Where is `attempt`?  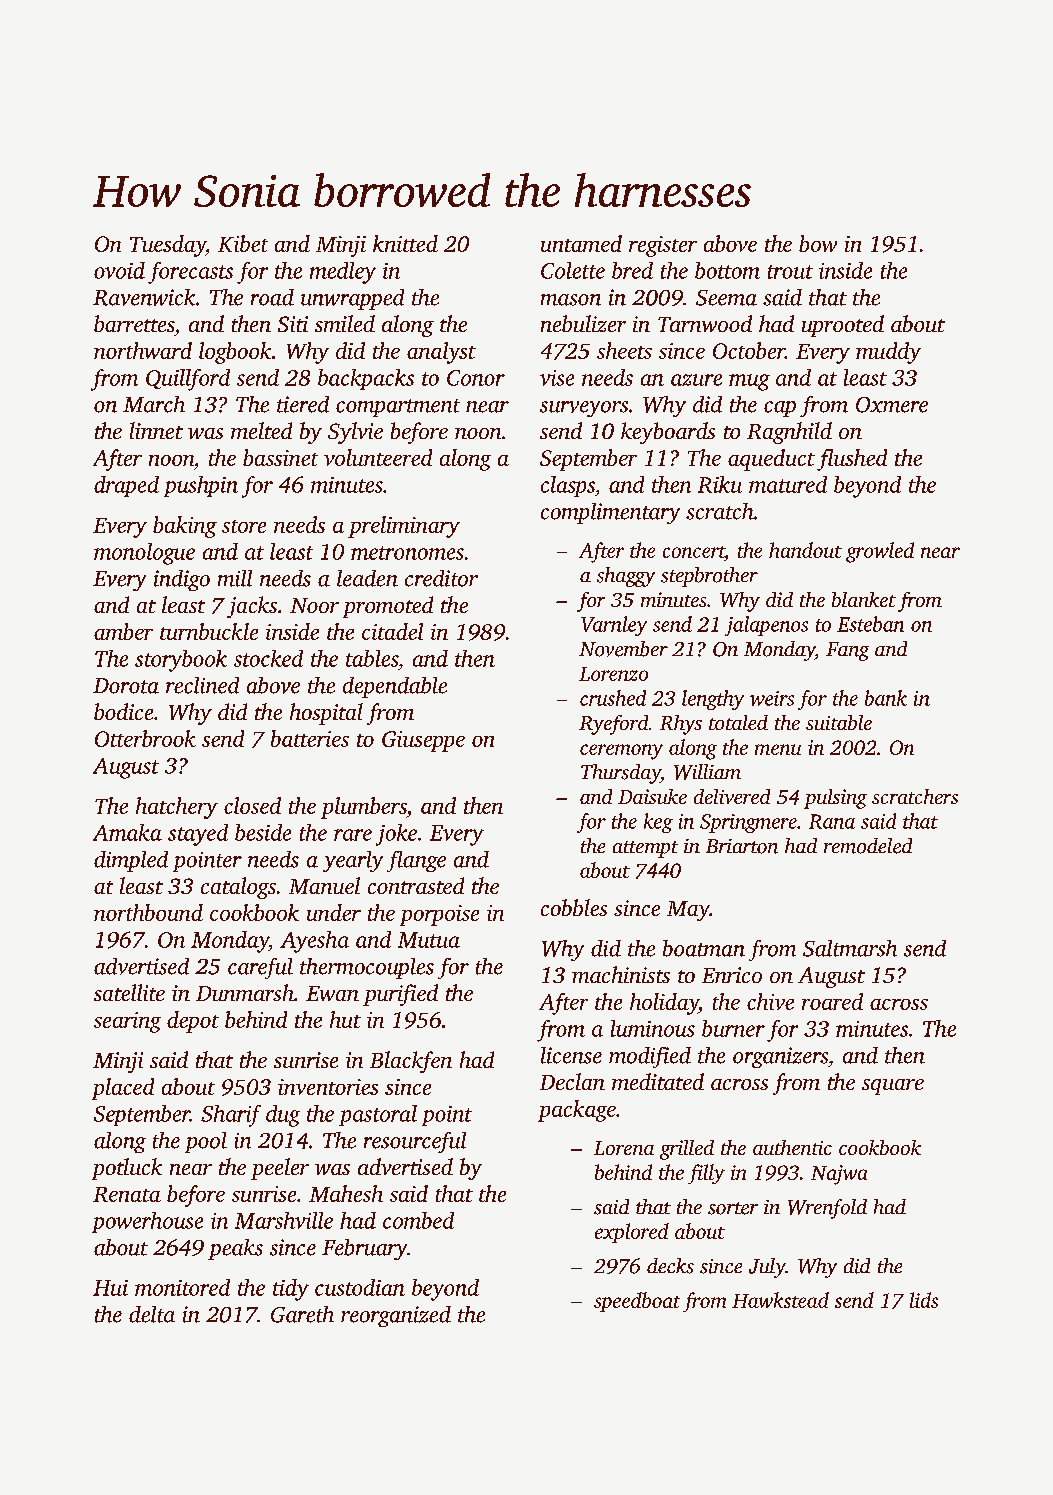
attempt is located at coordinates (645, 849).
